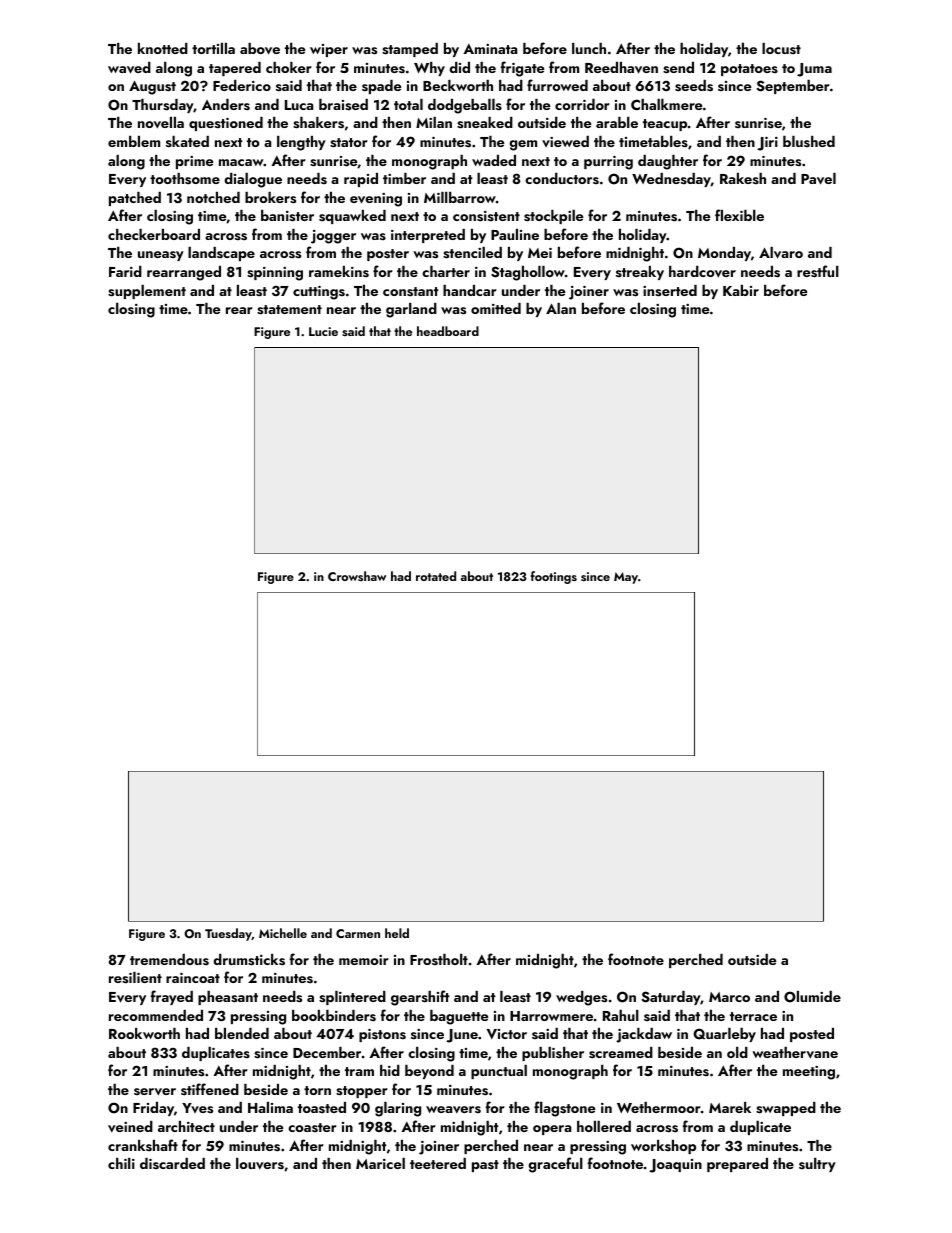  Describe the element at coordinates (121, 1163) in the page. I see `chili` at that location.
